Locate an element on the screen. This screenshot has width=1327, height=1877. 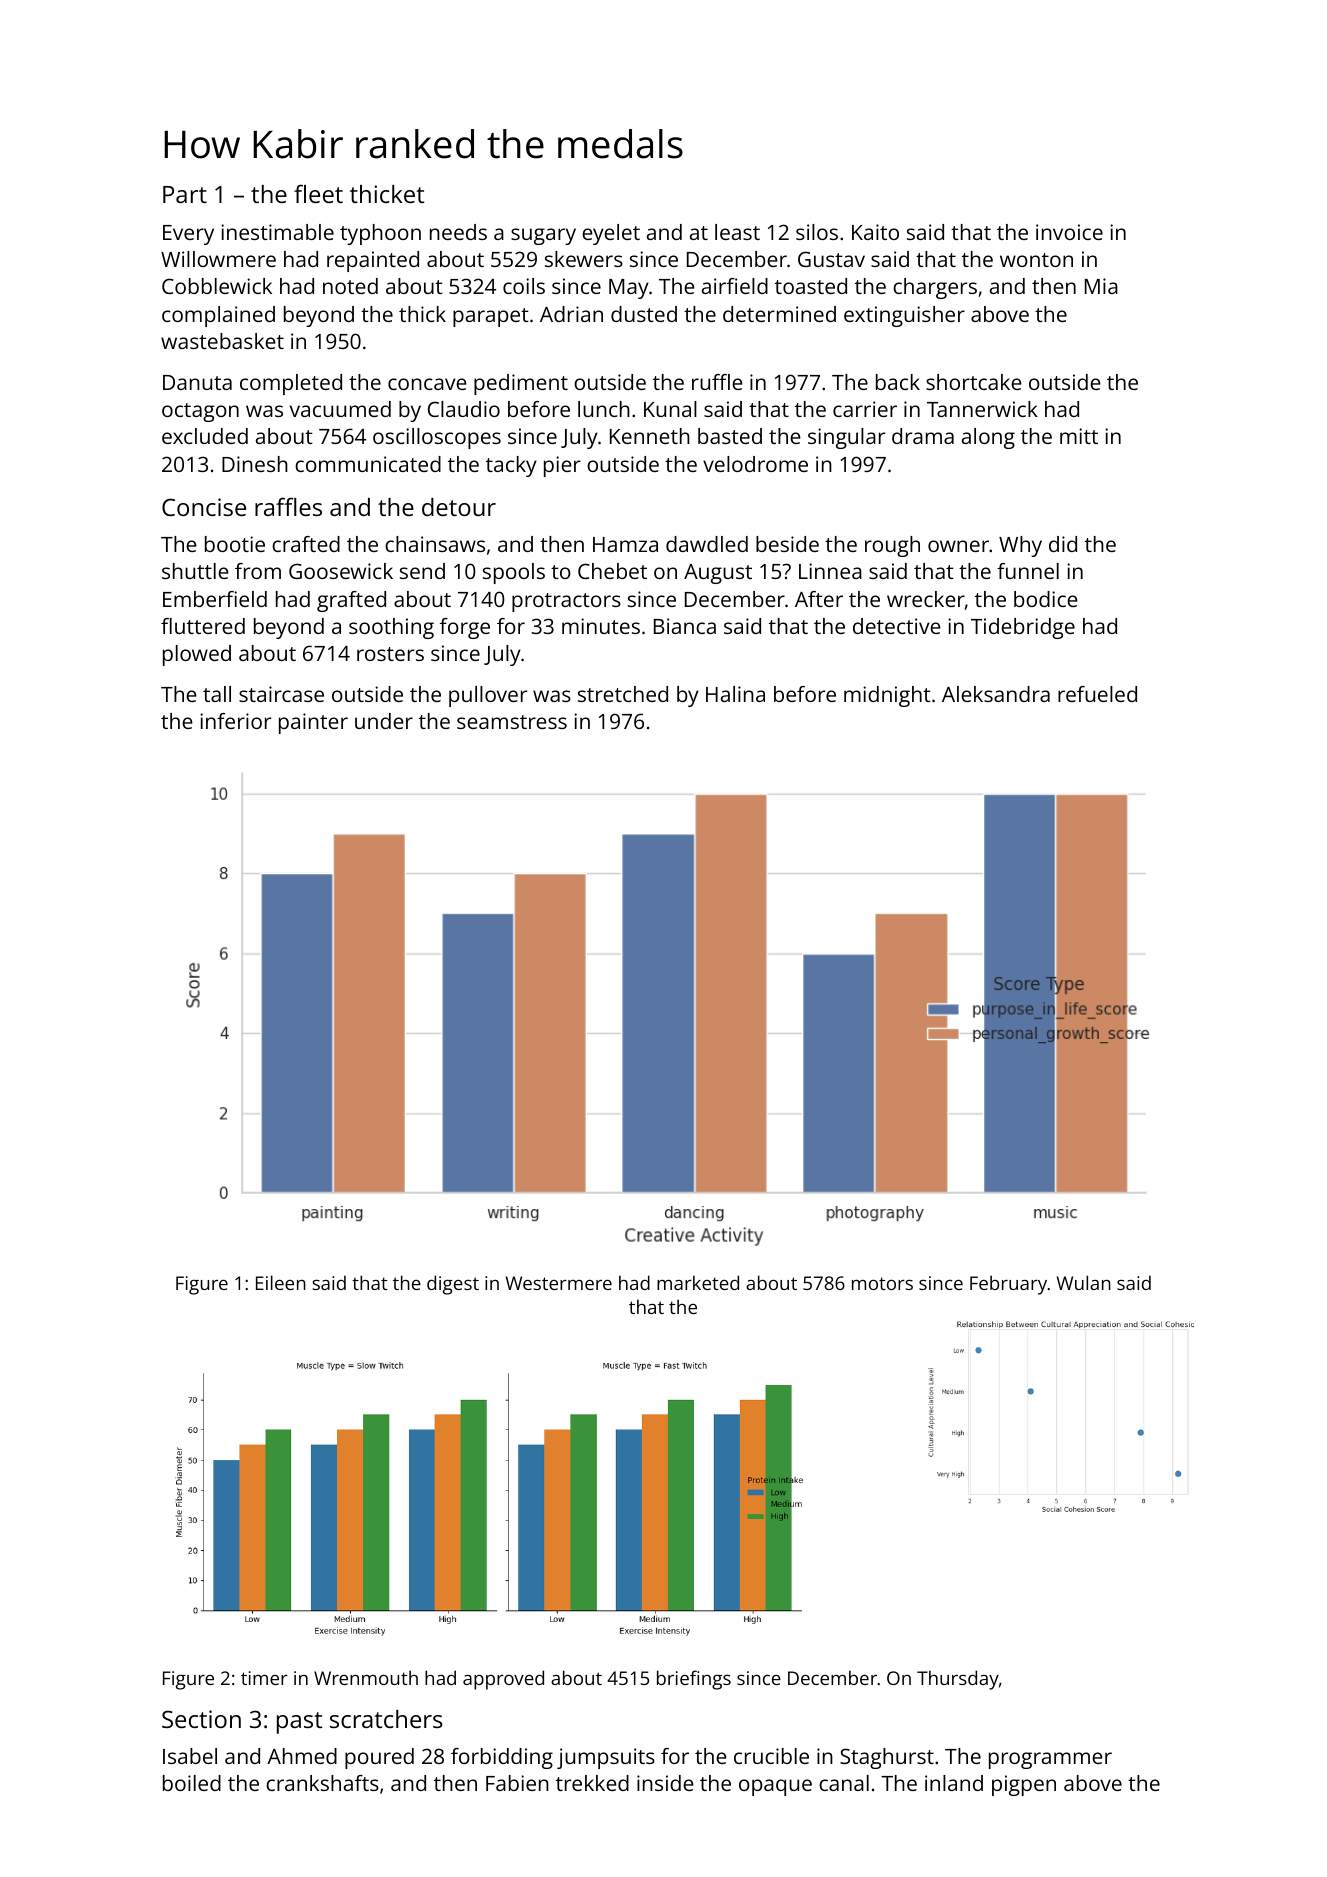
noted is located at coordinates (350, 286).
